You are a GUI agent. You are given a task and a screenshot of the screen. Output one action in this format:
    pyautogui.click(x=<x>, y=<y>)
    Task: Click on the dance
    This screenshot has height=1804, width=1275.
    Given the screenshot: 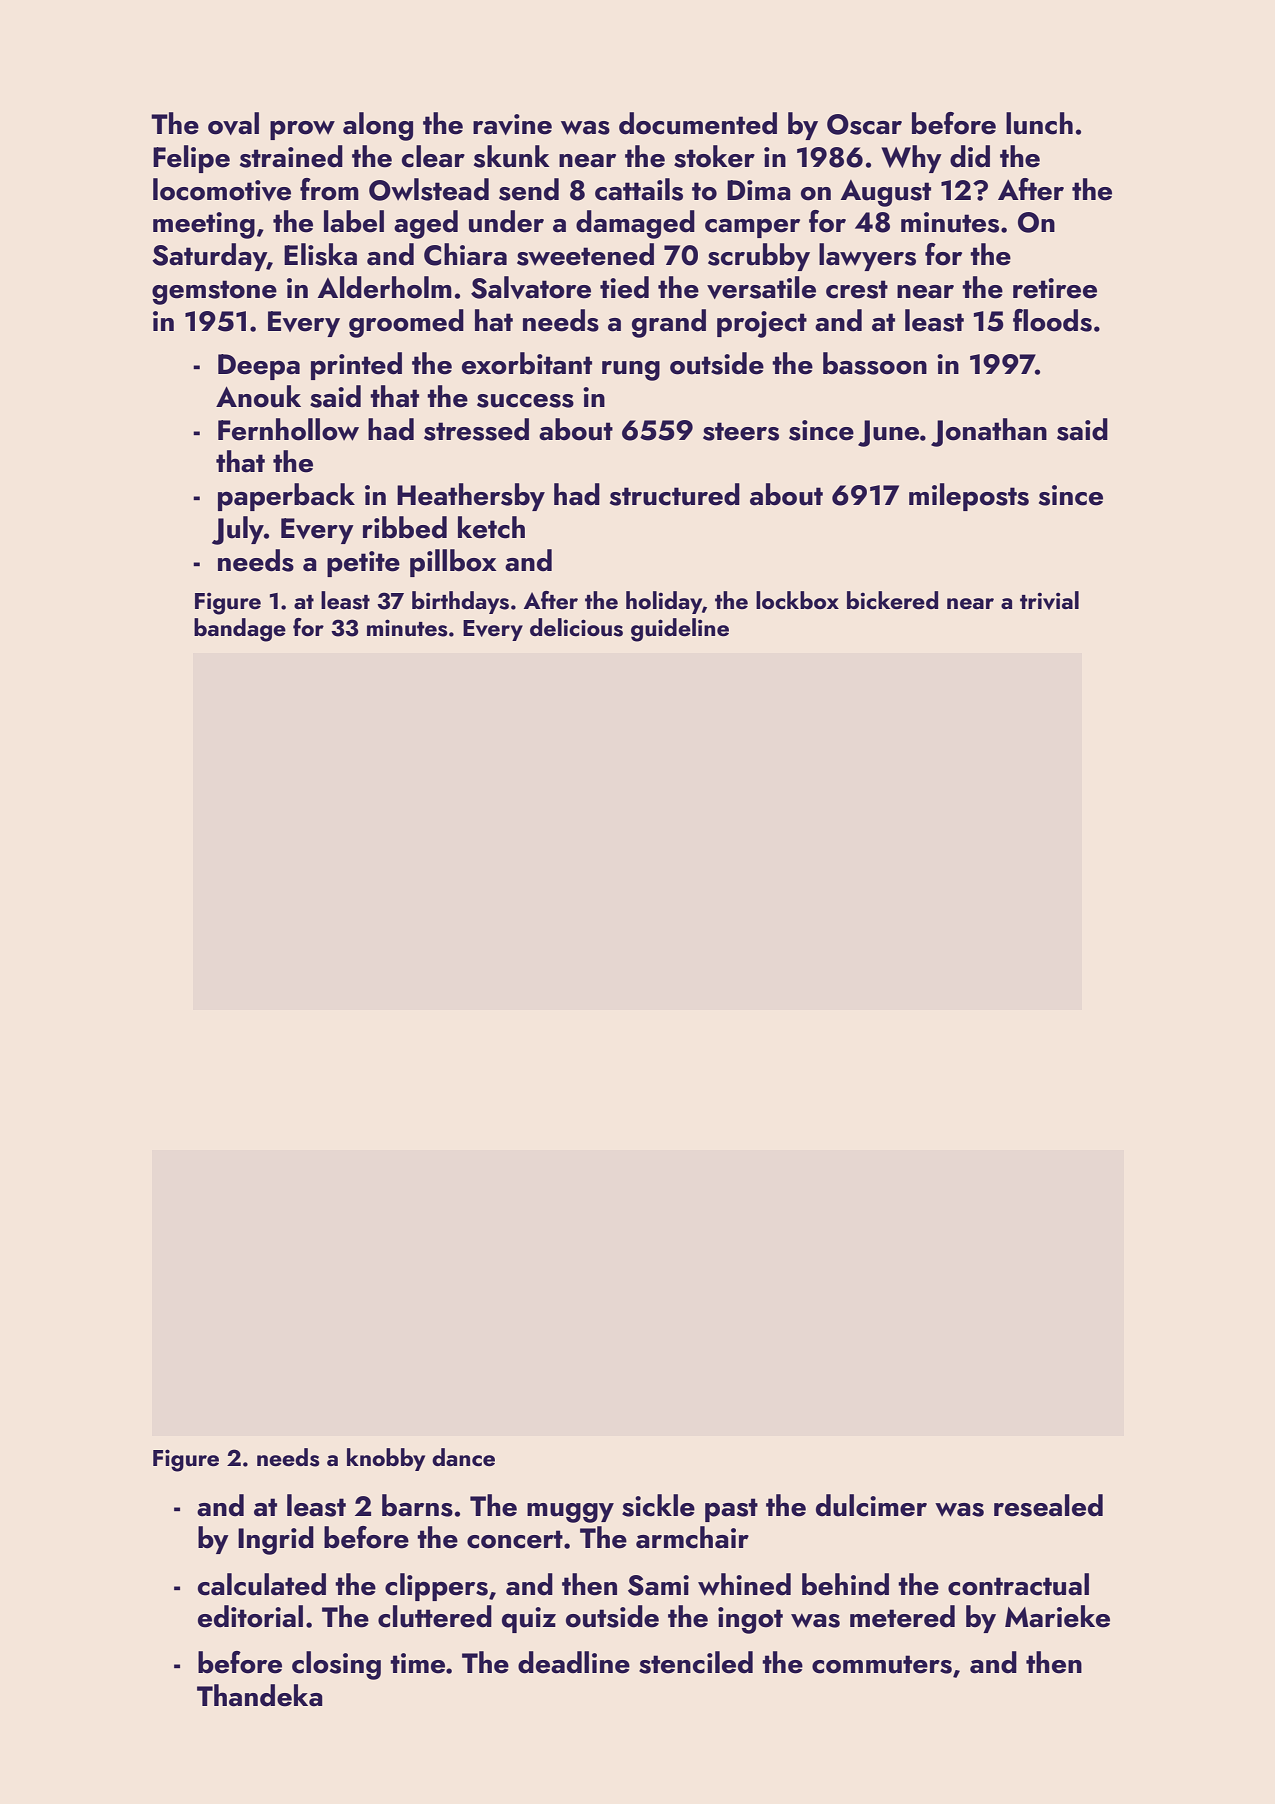 What is the action you would take?
    pyautogui.click(x=463, y=1457)
